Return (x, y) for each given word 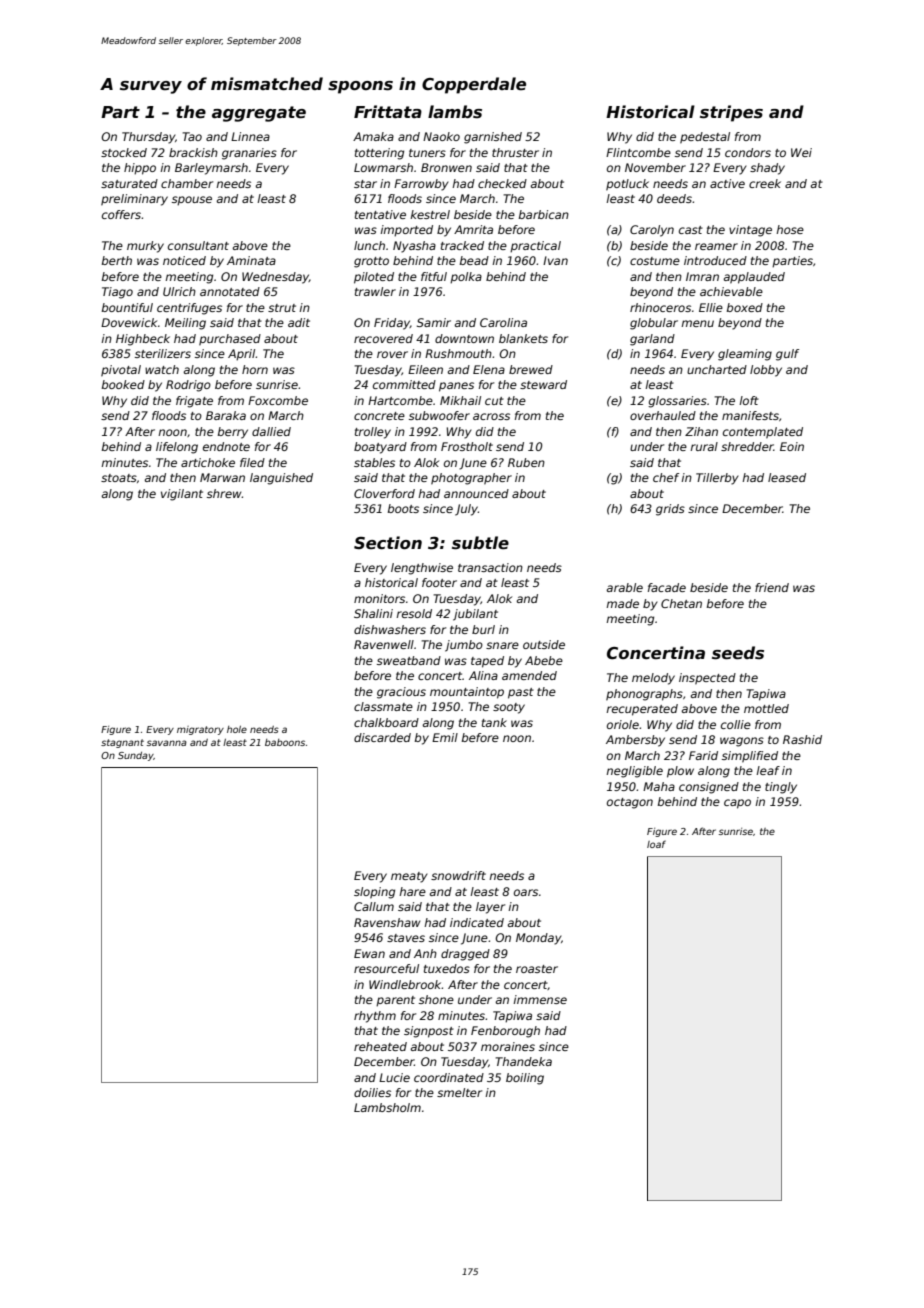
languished (281, 479)
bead (474, 260)
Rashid (802, 739)
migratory (200, 730)
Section (388, 543)
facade (667, 587)
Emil (445, 737)
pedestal (705, 138)
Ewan (369, 953)
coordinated (449, 1077)
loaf (656, 844)
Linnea (250, 136)
